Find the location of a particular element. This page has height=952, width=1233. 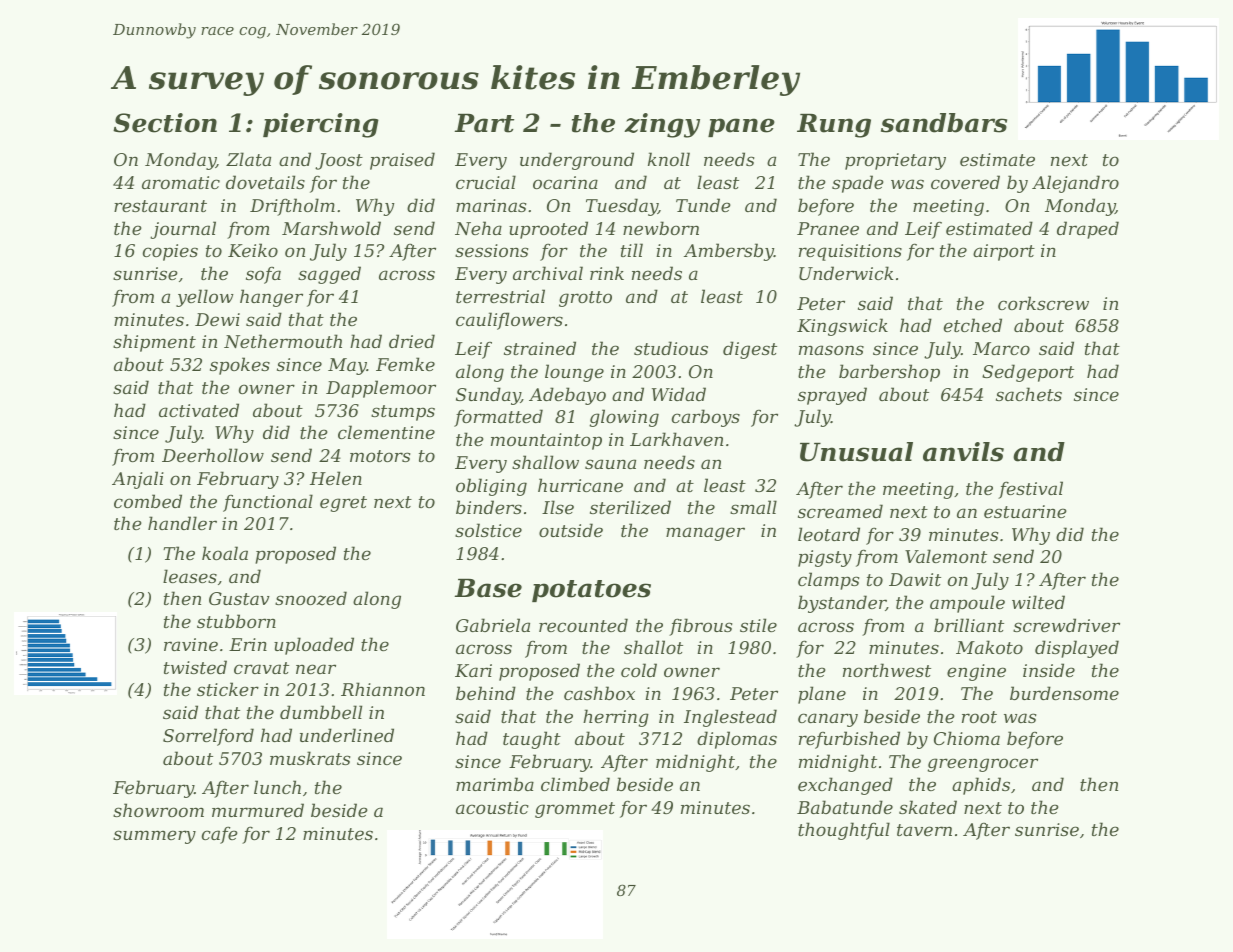

dried is located at coordinates (412, 341).
